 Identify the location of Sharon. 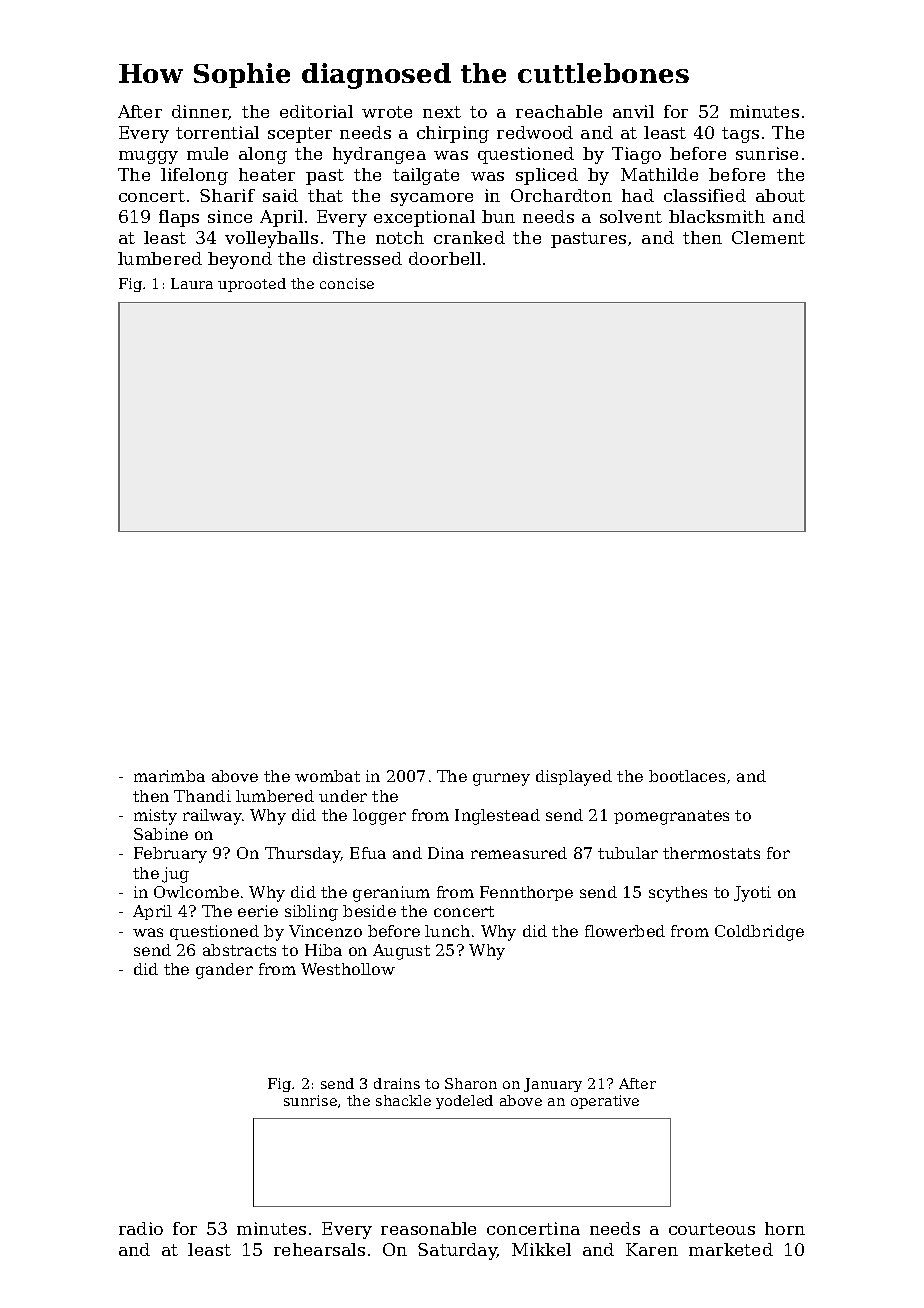
(471, 1083).
